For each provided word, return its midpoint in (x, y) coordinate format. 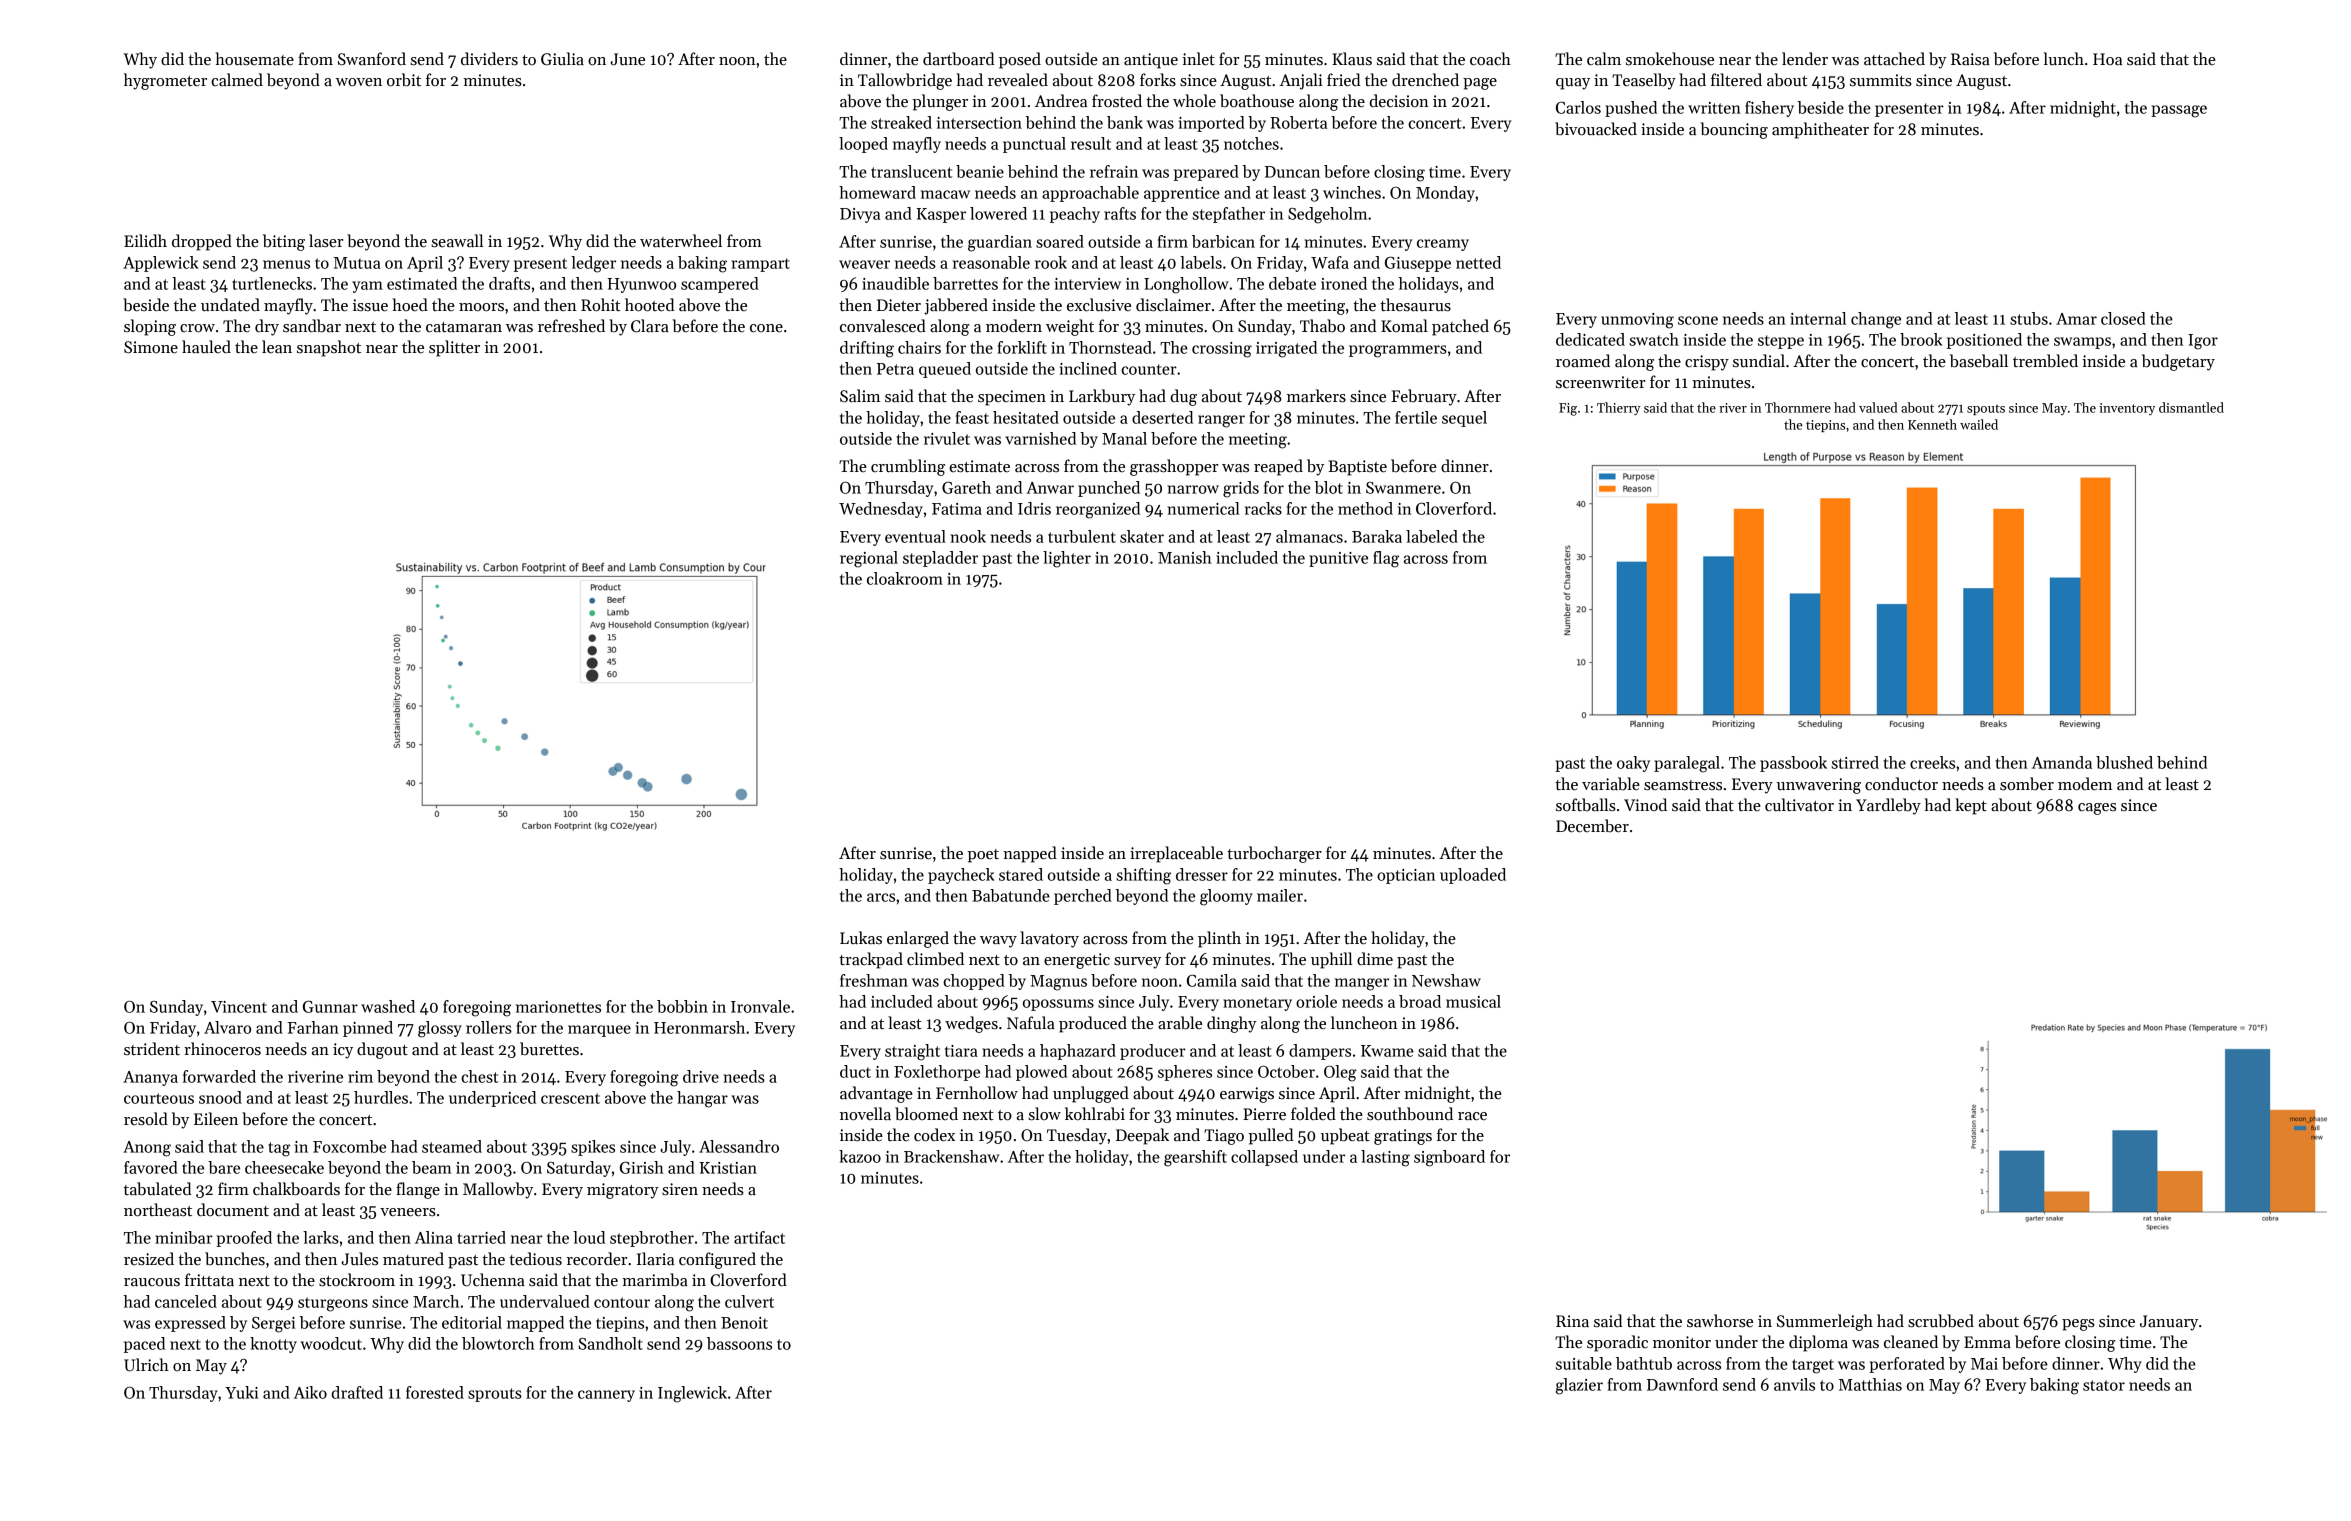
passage (2179, 111)
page (1480, 84)
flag (1386, 559)
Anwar (1050, 488)
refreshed (571, 326)
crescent (570, 1098)
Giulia (562, 59)
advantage (876, 1094)
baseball (1979, 361)
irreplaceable (1176, 854)
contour (622, 1302)
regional (869, 559)
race (1472, 1116)
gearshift (1195, 1158)
